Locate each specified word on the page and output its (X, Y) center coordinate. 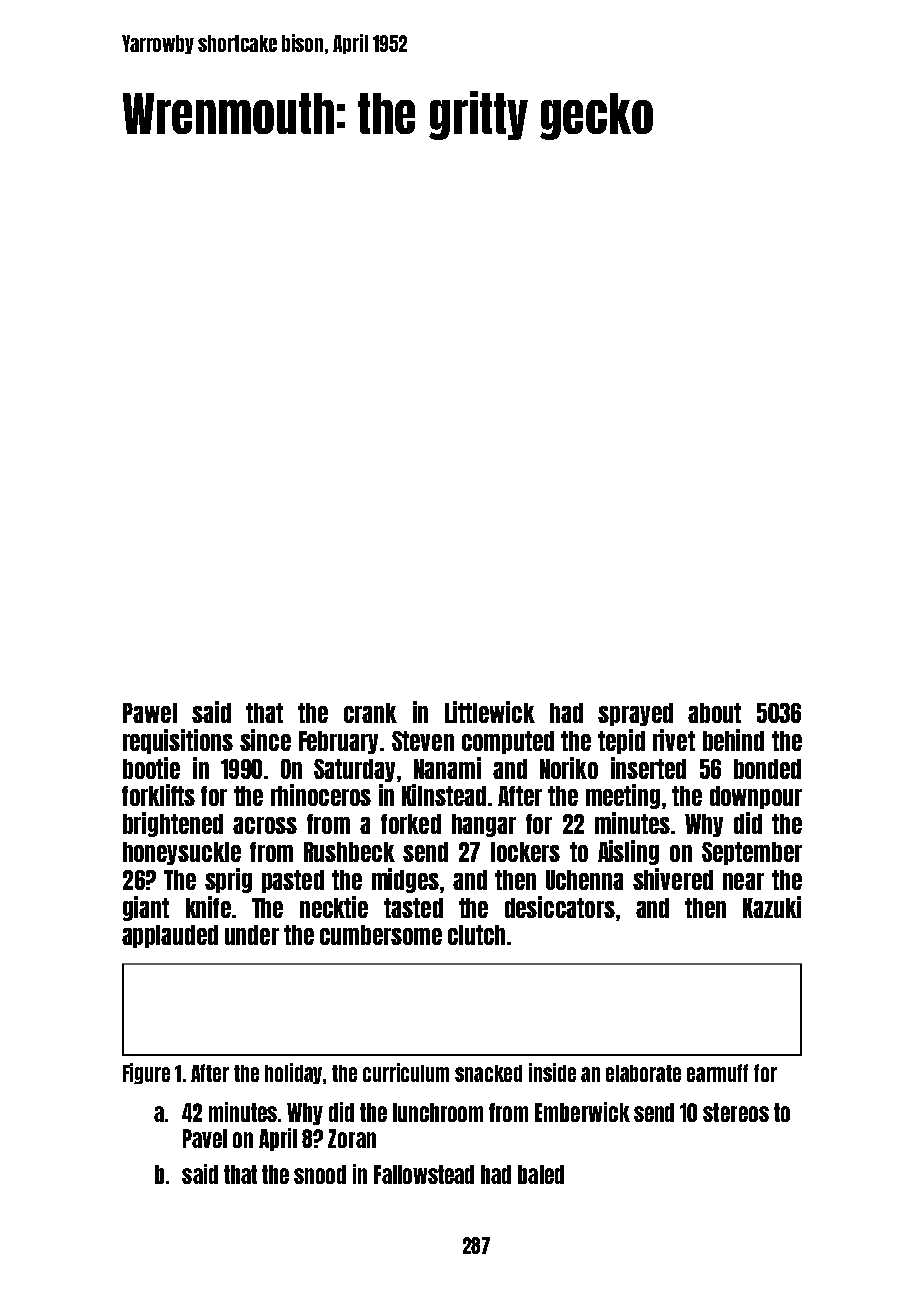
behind (733, 740)
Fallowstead (424, 1174)
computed (508, 742)
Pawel (150, 713)
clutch (476, 935)
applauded (170, 936)
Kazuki (772, 907)
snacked (488, 1073)
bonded (767, 769)
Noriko (569, 768)
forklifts (158, 795)
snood (320, 1174)
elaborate (643, 1073)
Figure (146, 1073)
